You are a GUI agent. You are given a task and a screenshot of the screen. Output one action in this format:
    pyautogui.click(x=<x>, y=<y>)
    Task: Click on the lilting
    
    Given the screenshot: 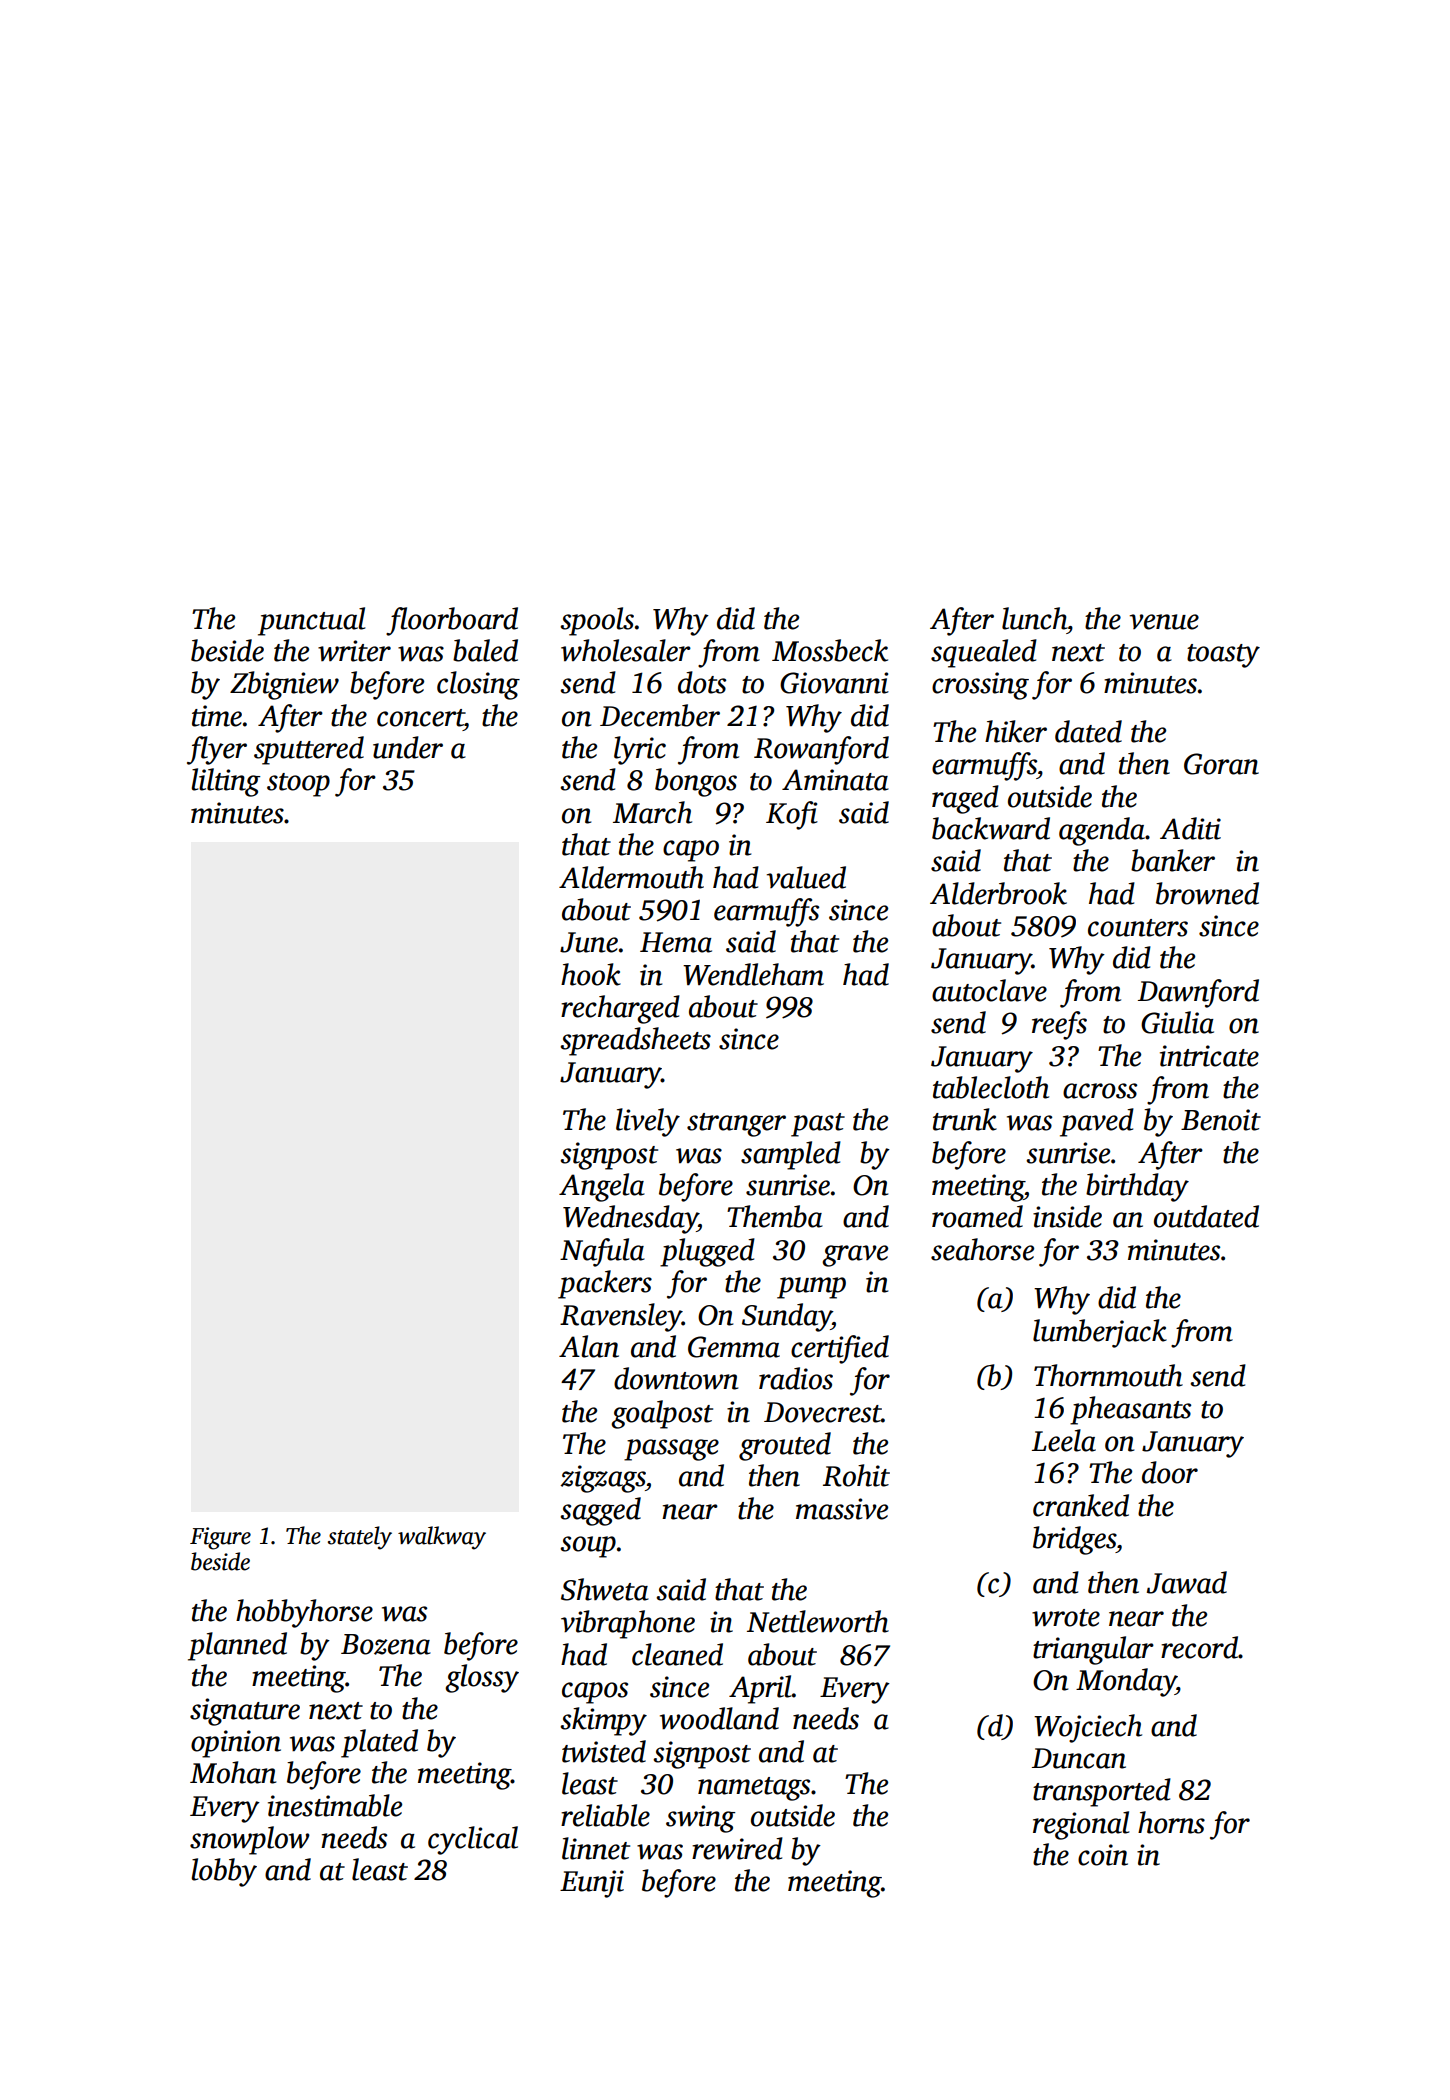 What is the action you would take?
    pyautogui.click(x=225, y=782)
